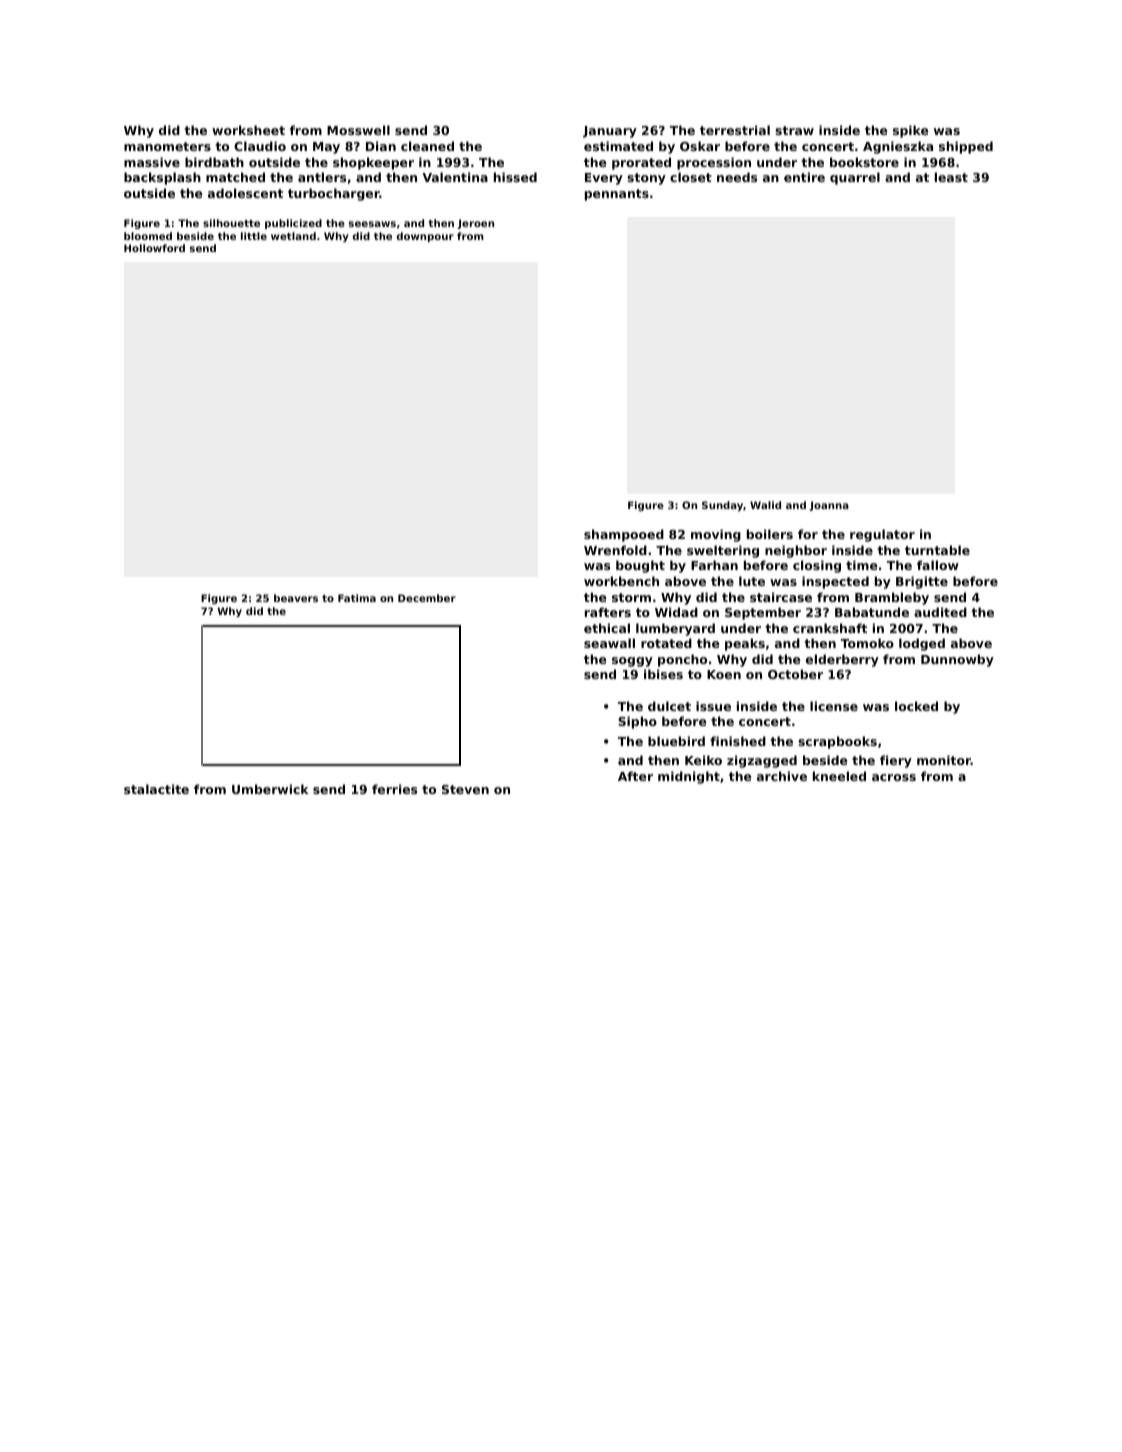 Image resolution: width=1122 pixels, height=1452 pixels. Describe the element at coordinates (270, 789) in the image. I see `Umberwick` at that location.
